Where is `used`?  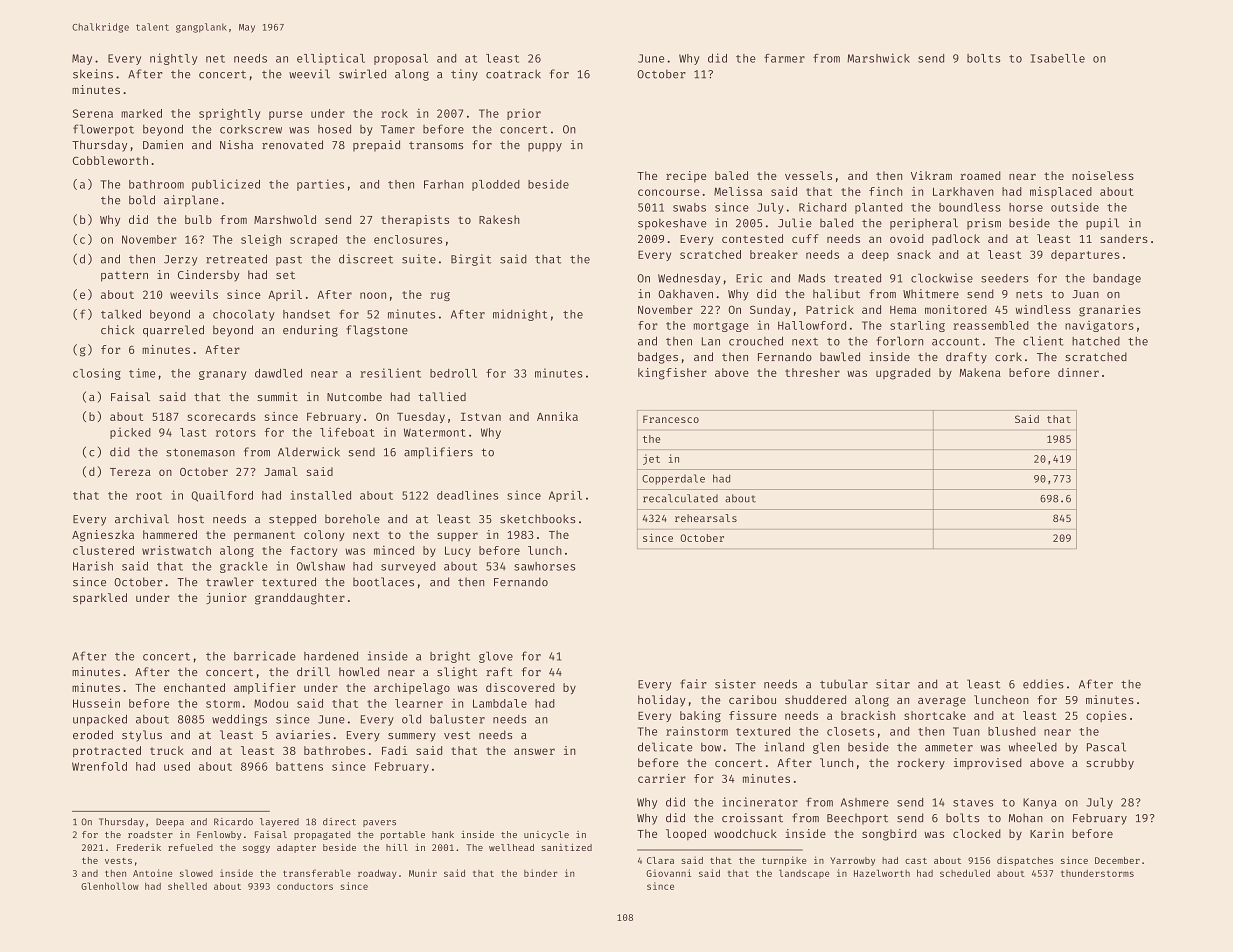 used is located at coordinates (177, 766).
